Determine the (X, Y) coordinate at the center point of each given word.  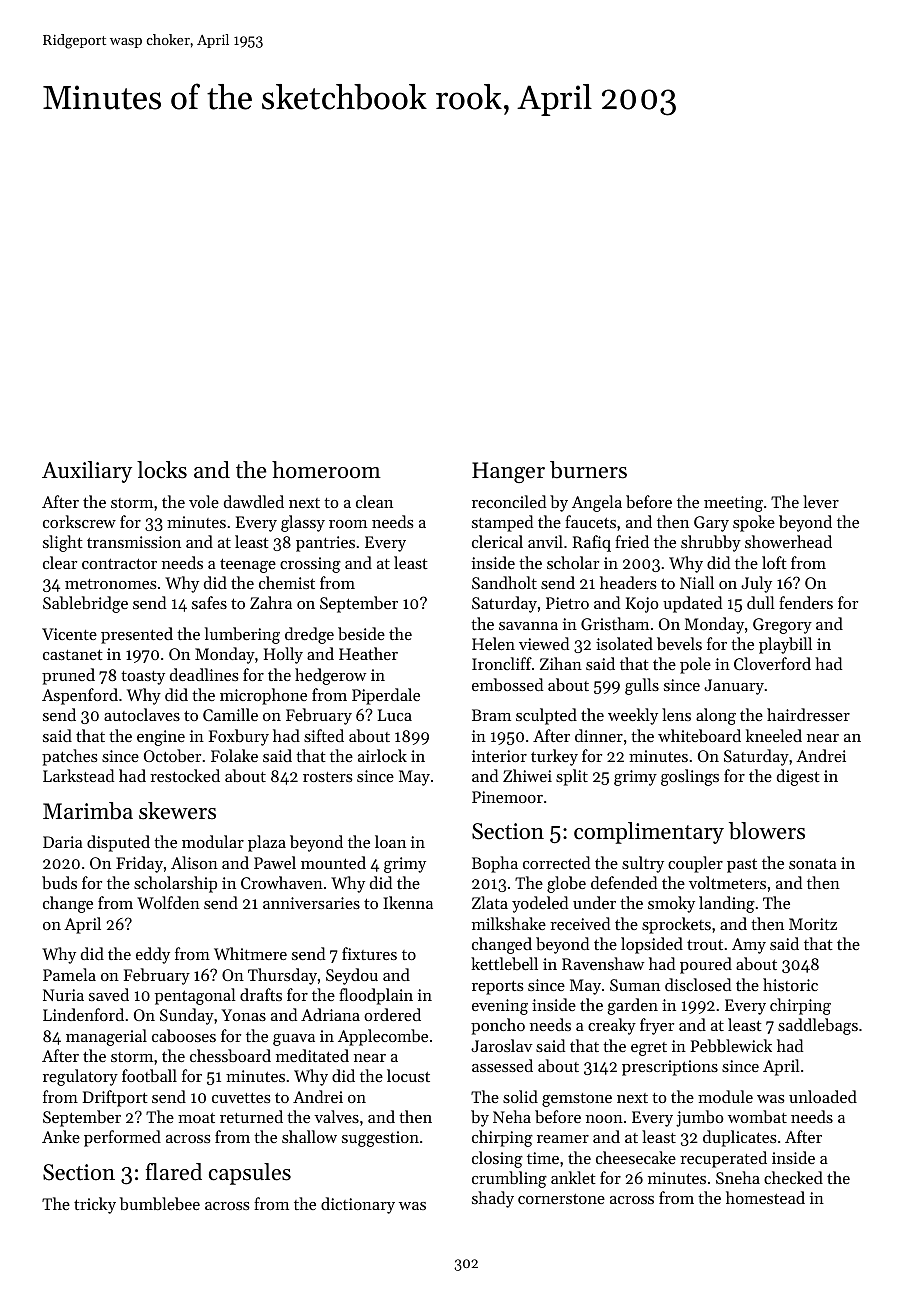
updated (692, 604)
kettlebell (504, 963)
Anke (61, 1136)
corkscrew (79, 521)
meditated (312, 1055)
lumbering (242, 635)
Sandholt (504, 582)
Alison (194, 862)
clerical (497, 541)
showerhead (788, 541)
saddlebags (818, 1026)
